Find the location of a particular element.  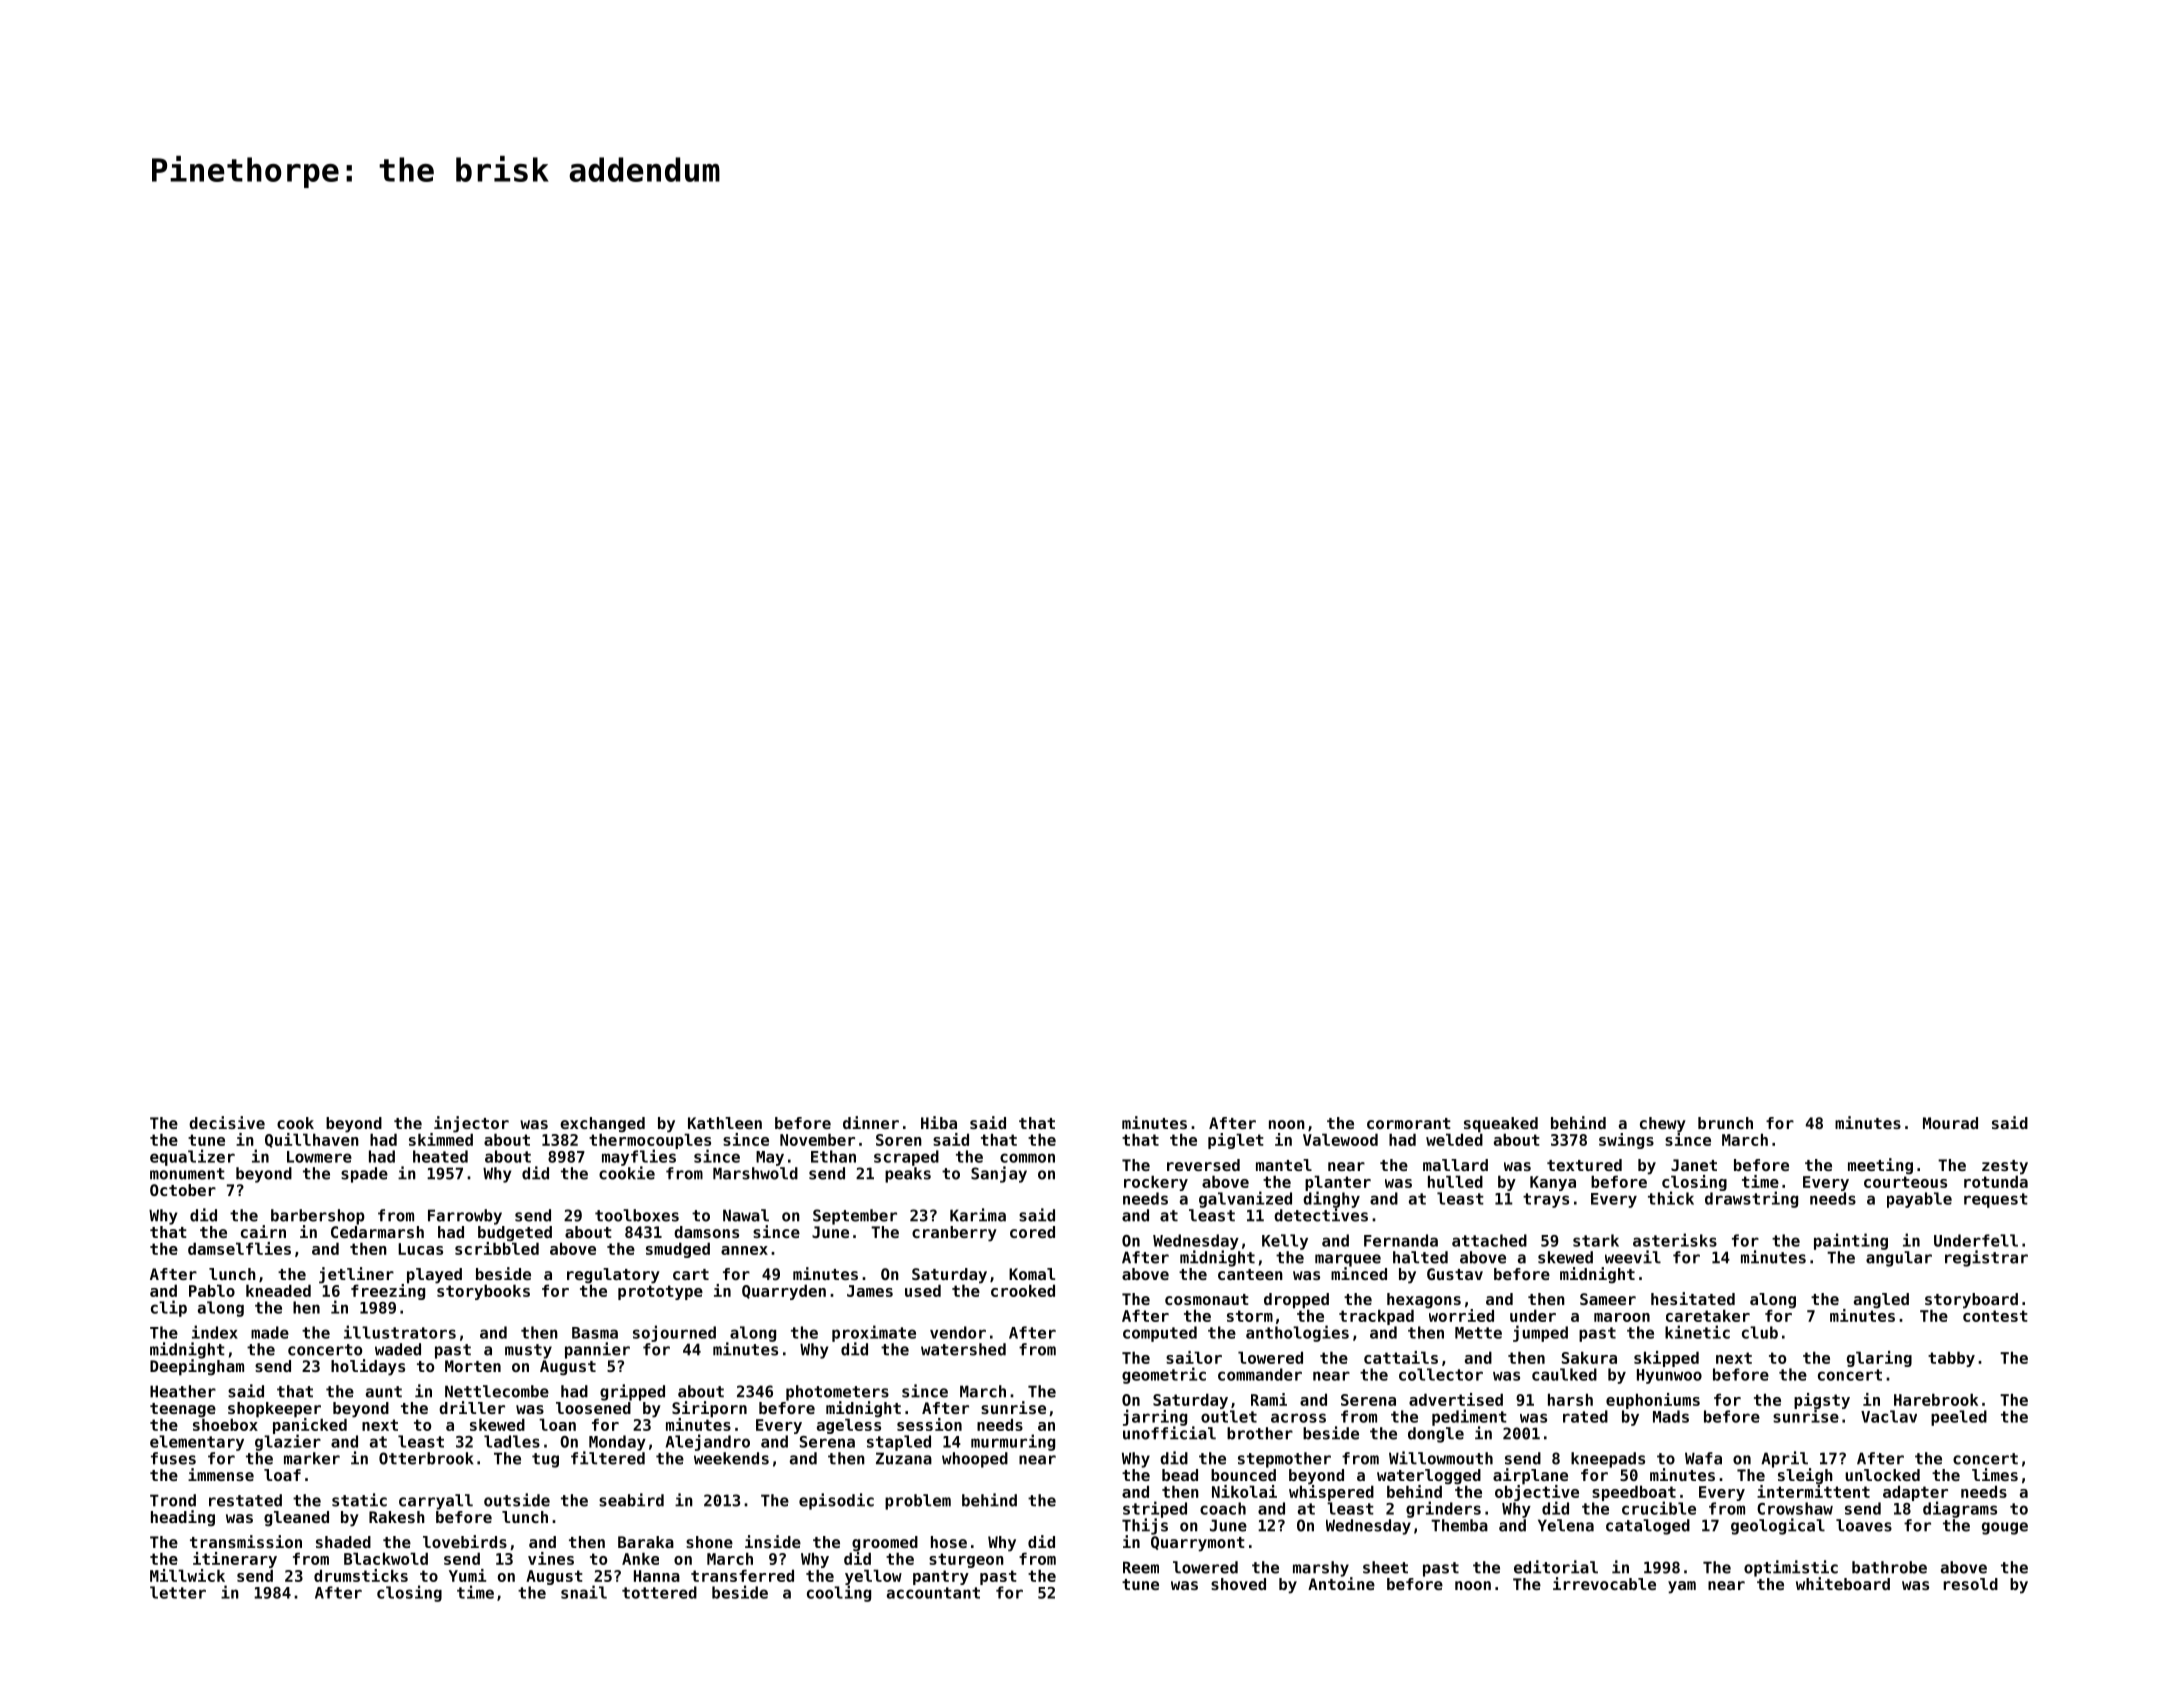

thermocouples is located at coordinates (650, 1141).
